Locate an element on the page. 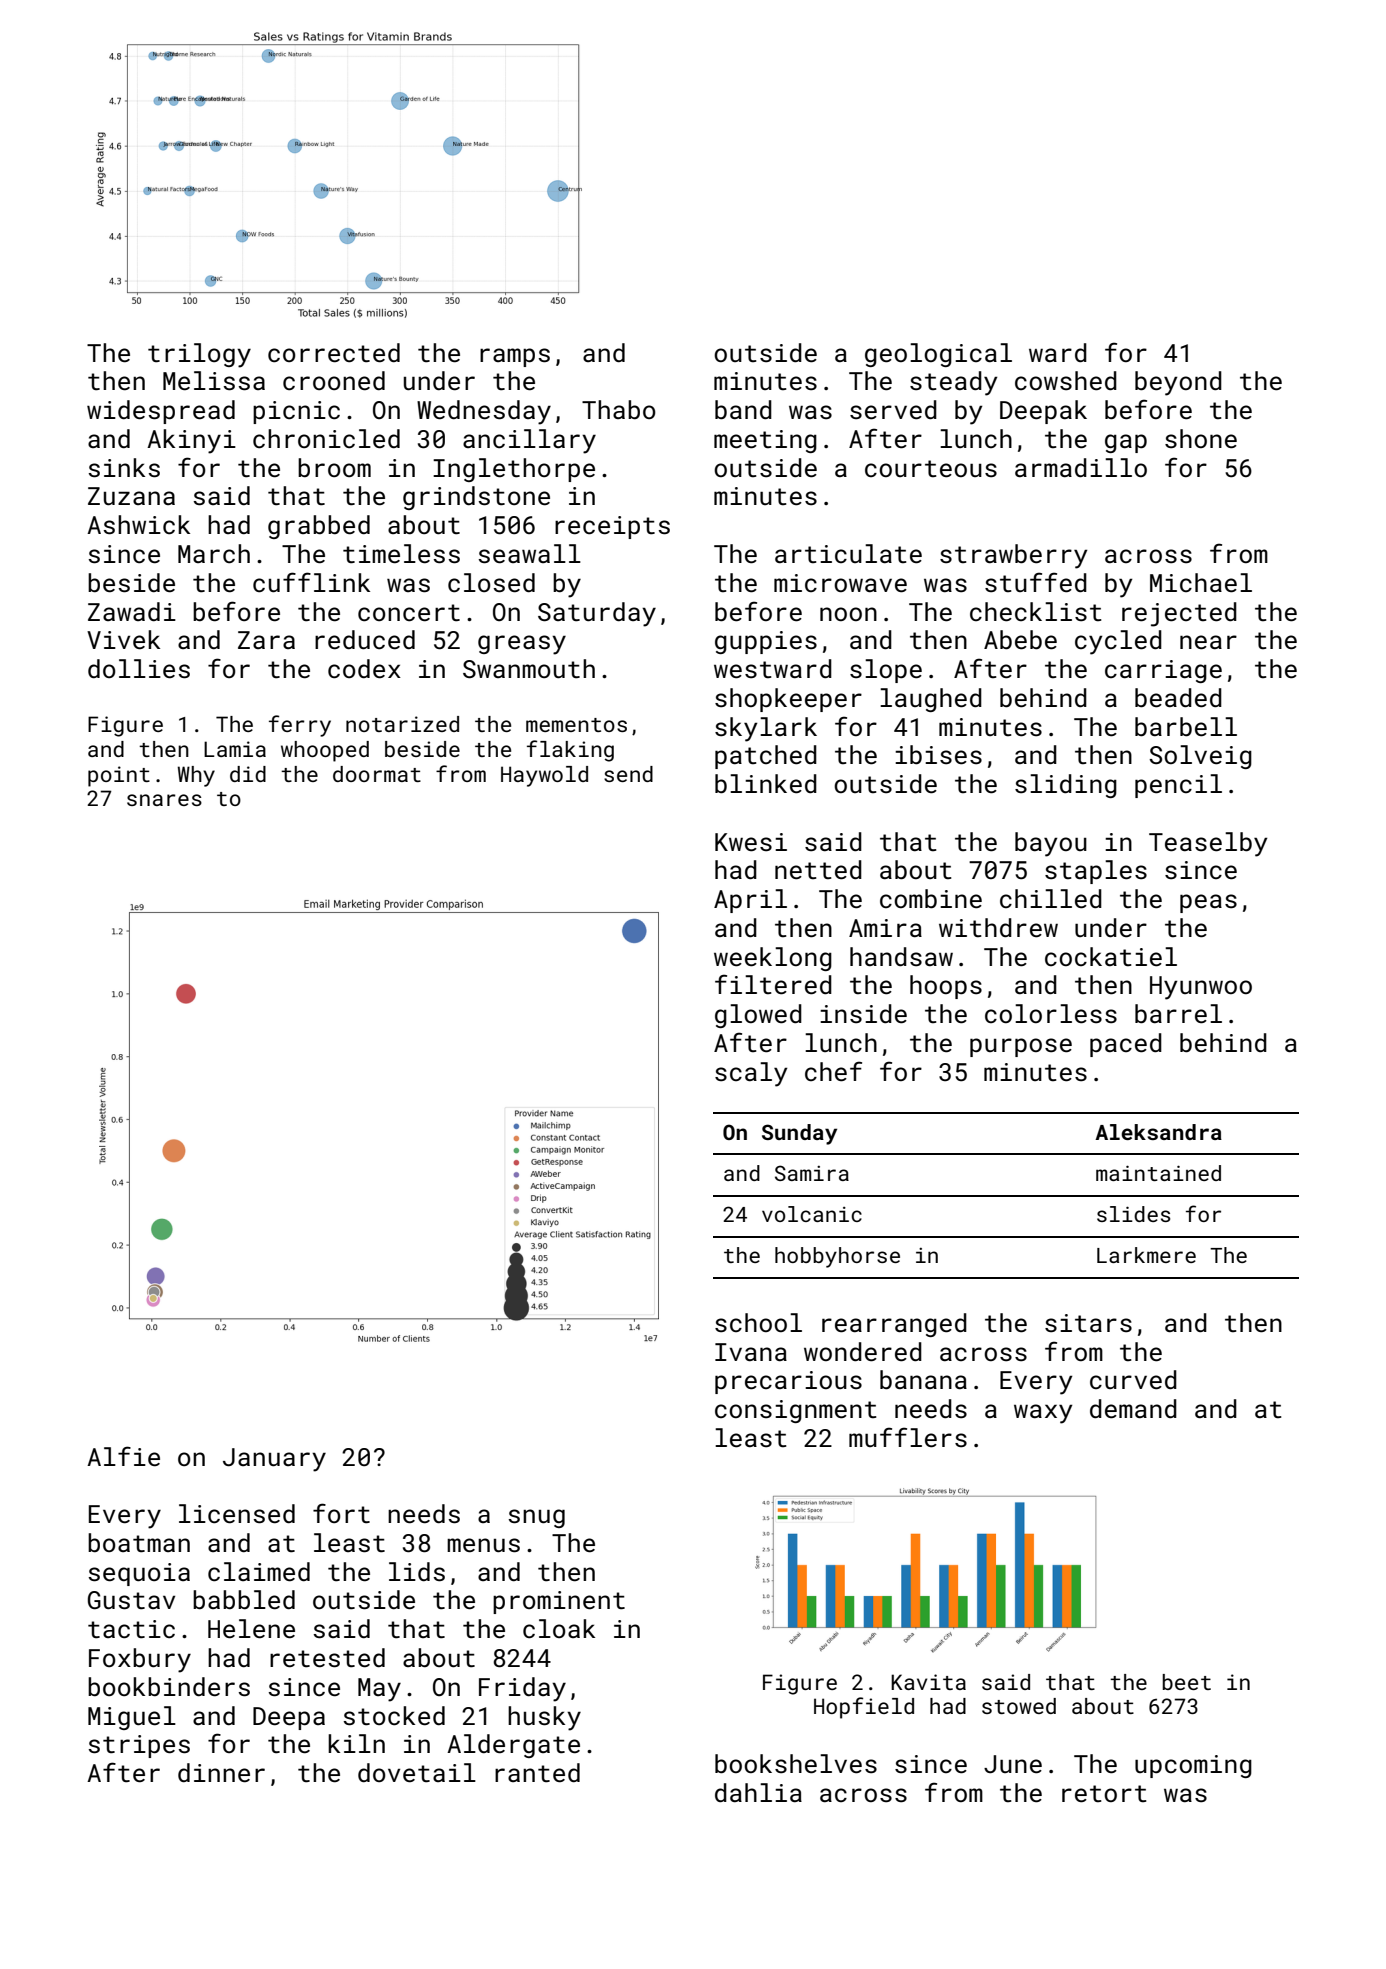 This image has width=1386, height=1969. wondered is located at coordinates (863, 1352).
